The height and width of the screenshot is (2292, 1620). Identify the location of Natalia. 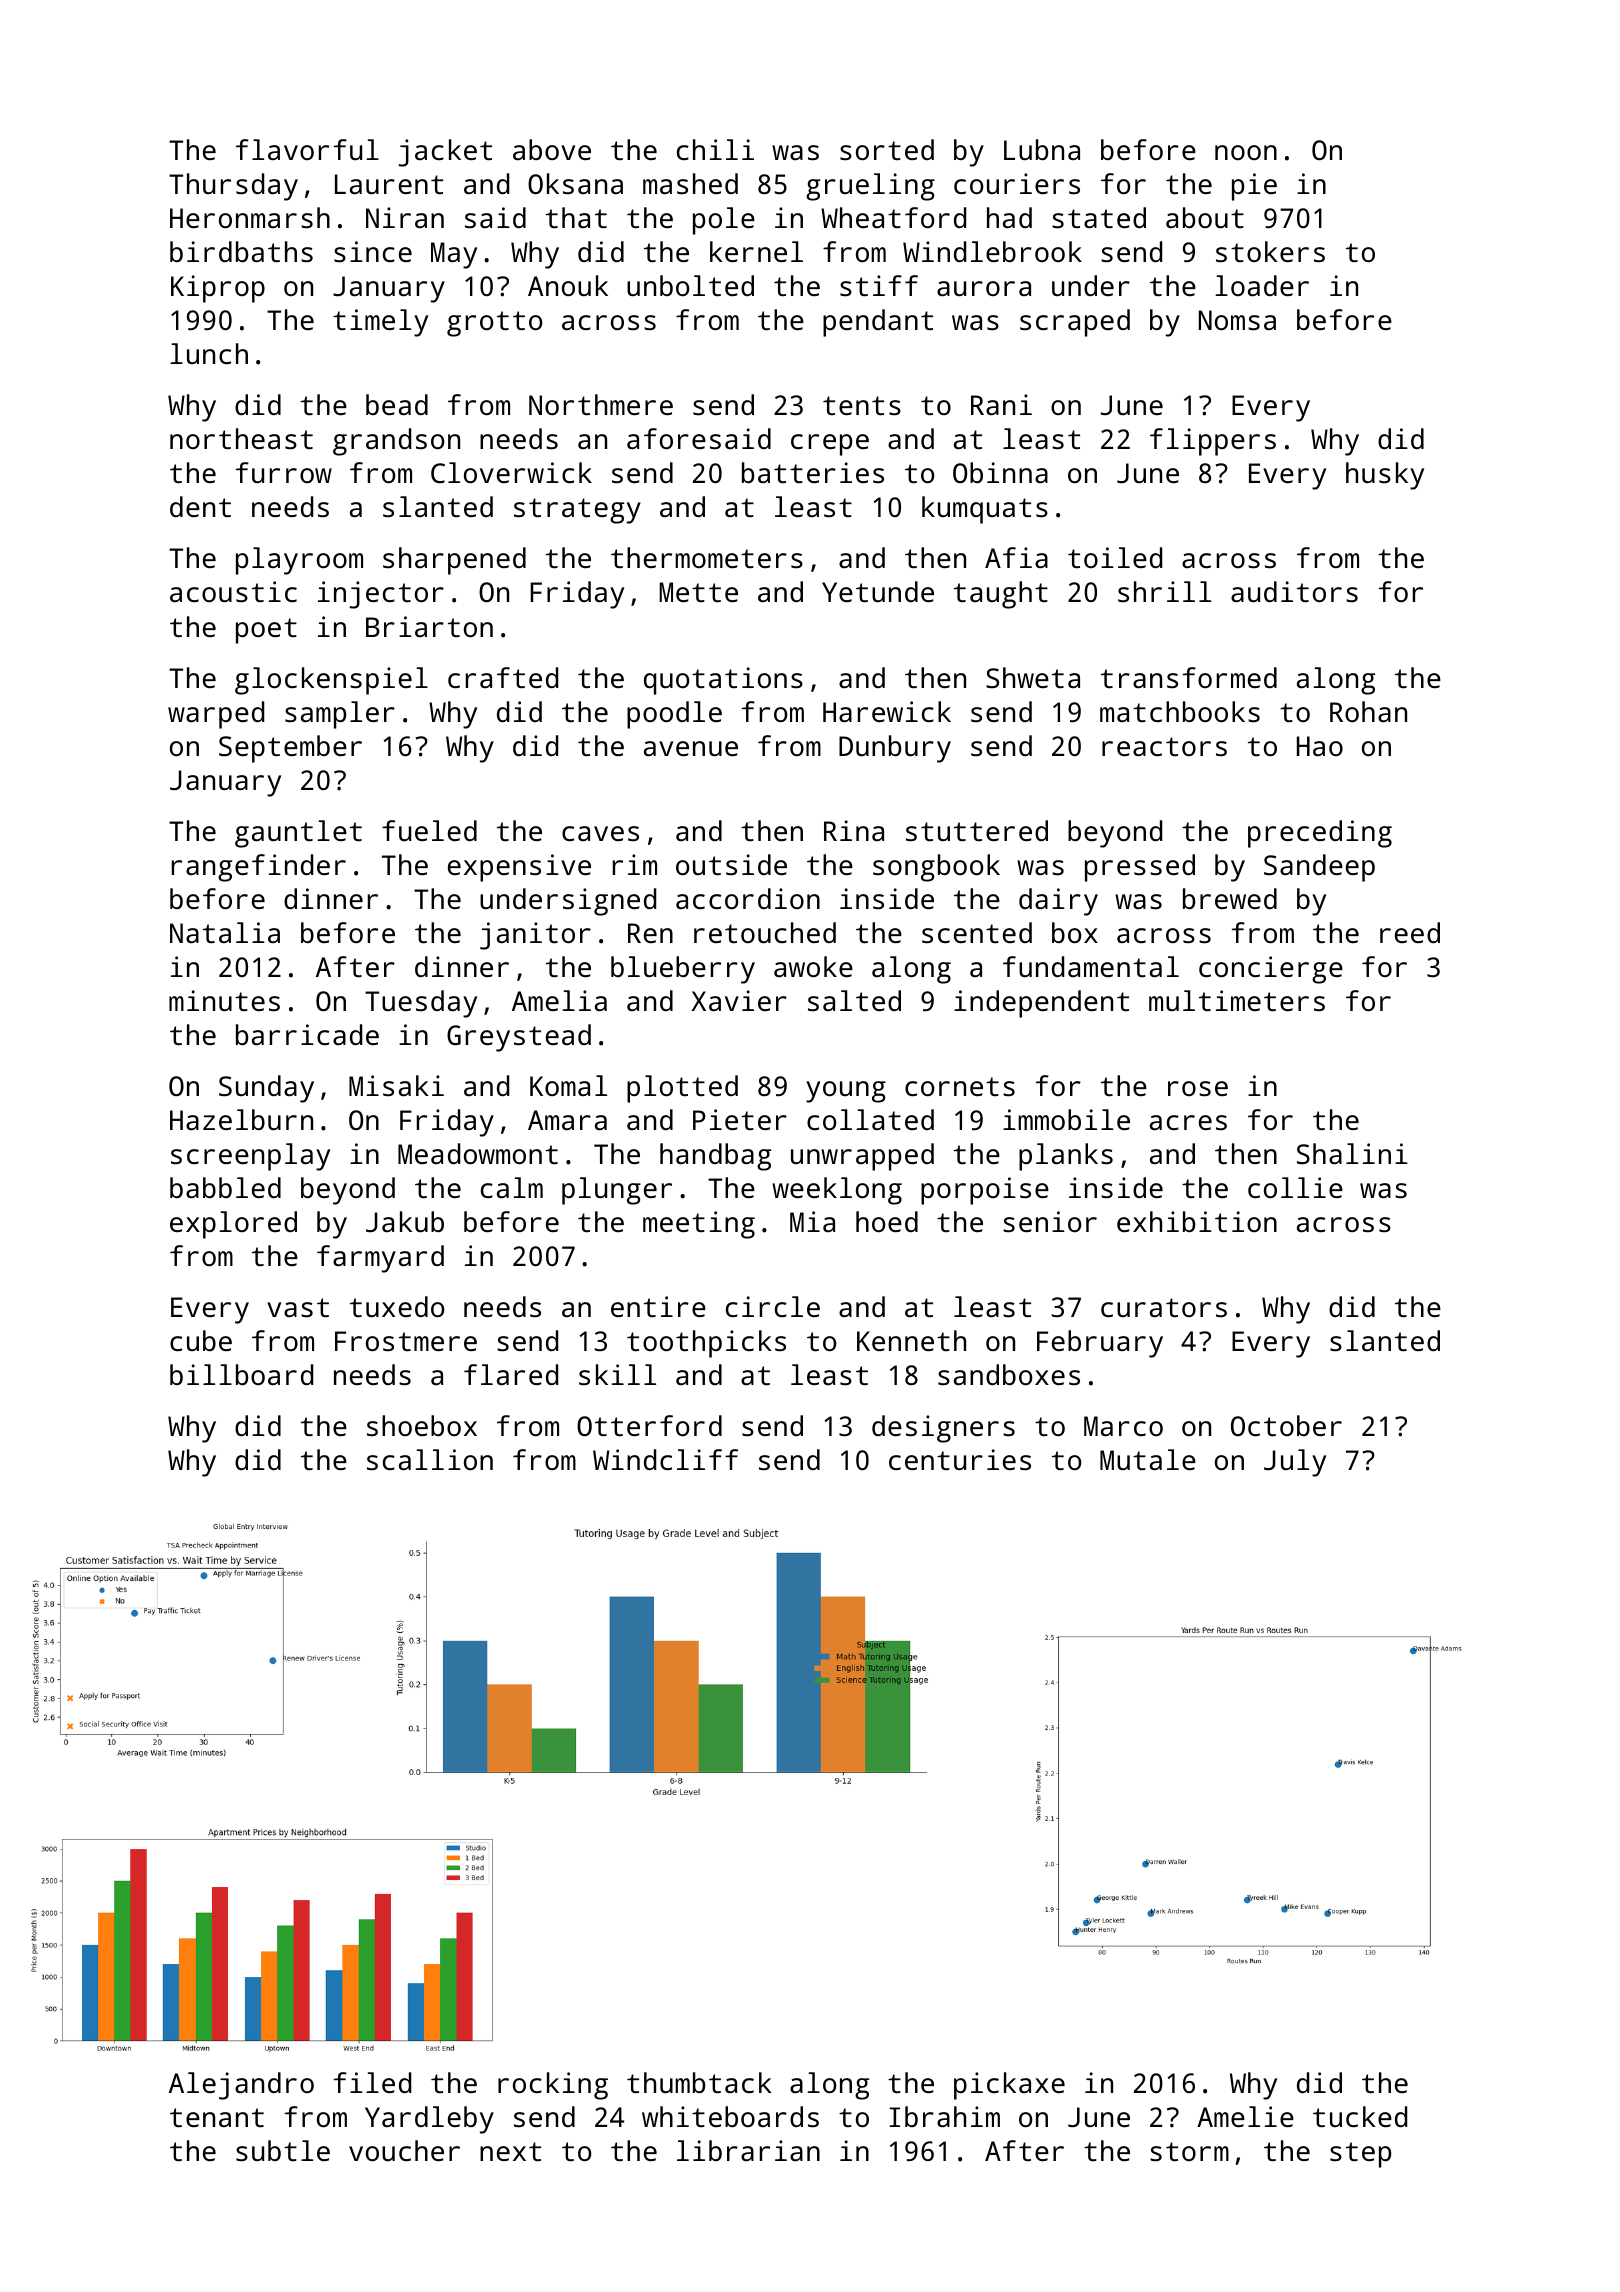
(225, 932).
